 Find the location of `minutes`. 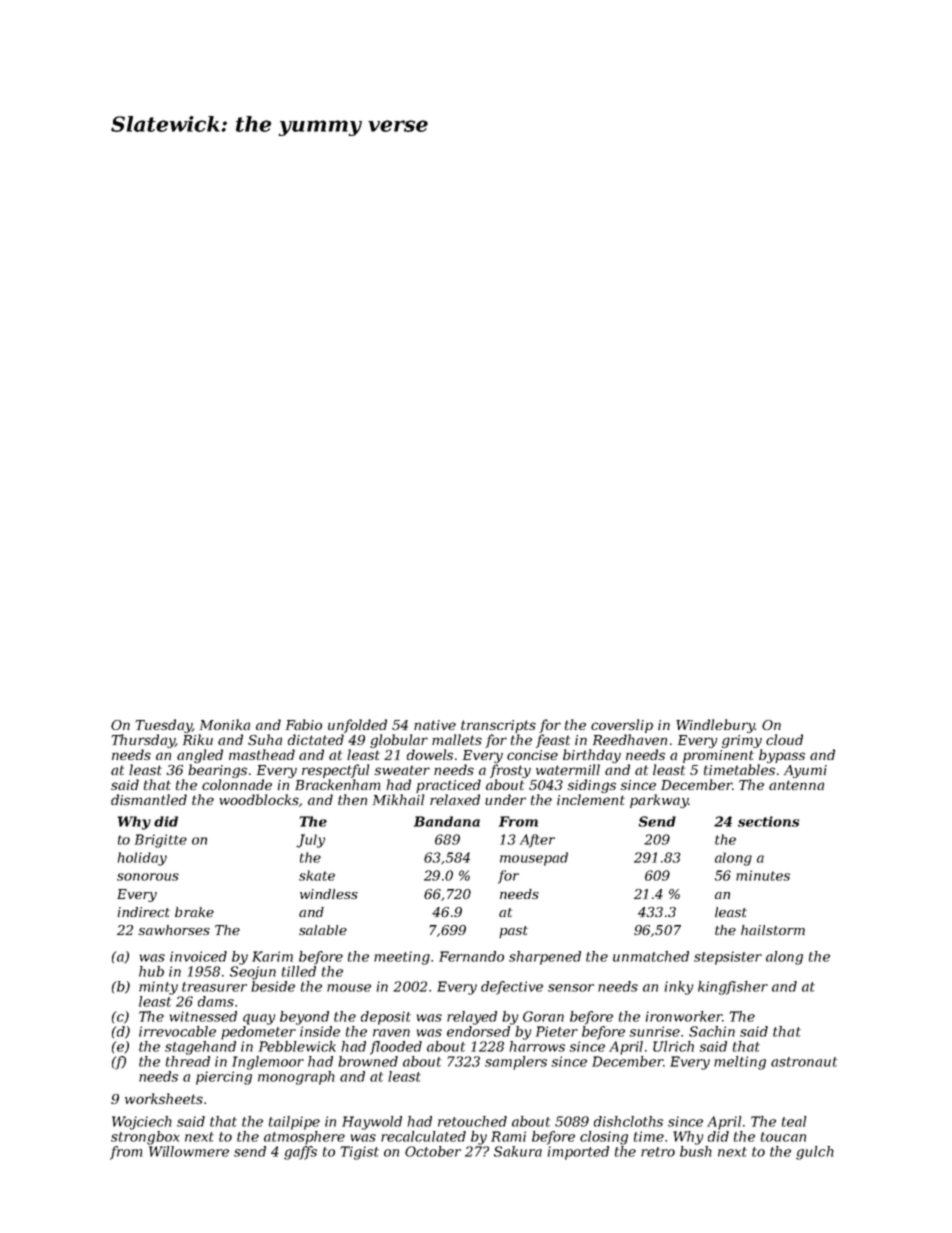

minutes is located at coordinates (763, 875).
